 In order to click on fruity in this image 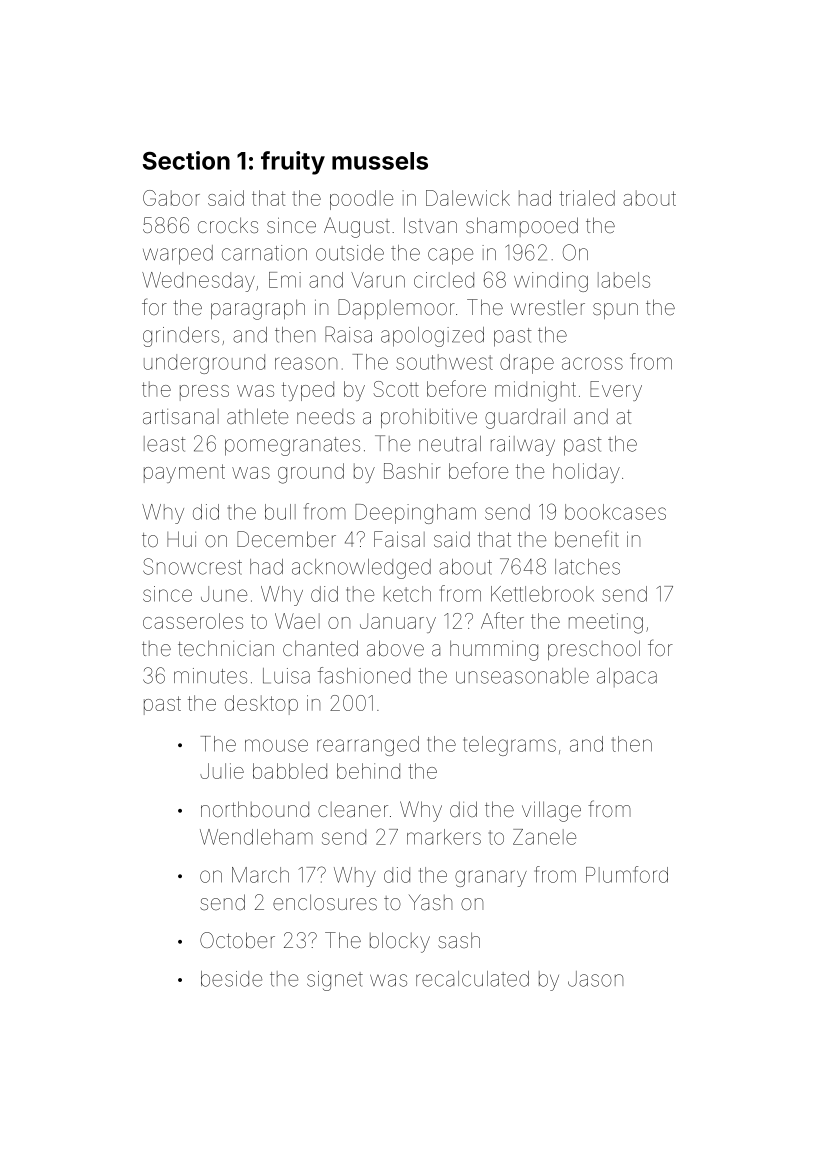, I will do `click(293, 163)`.
